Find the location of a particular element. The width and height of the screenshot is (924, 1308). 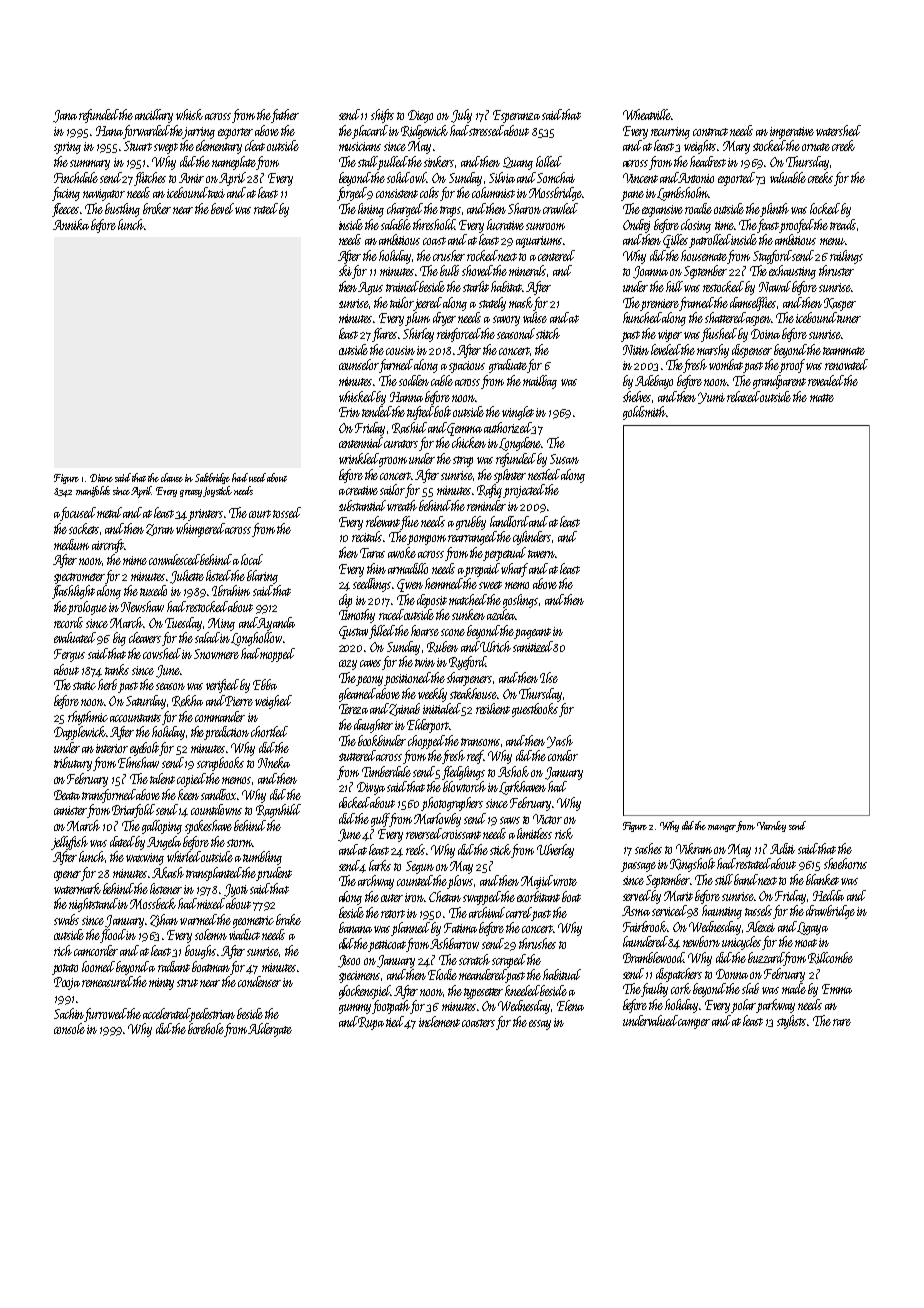

tied is located at coordinates (395, 1021).
